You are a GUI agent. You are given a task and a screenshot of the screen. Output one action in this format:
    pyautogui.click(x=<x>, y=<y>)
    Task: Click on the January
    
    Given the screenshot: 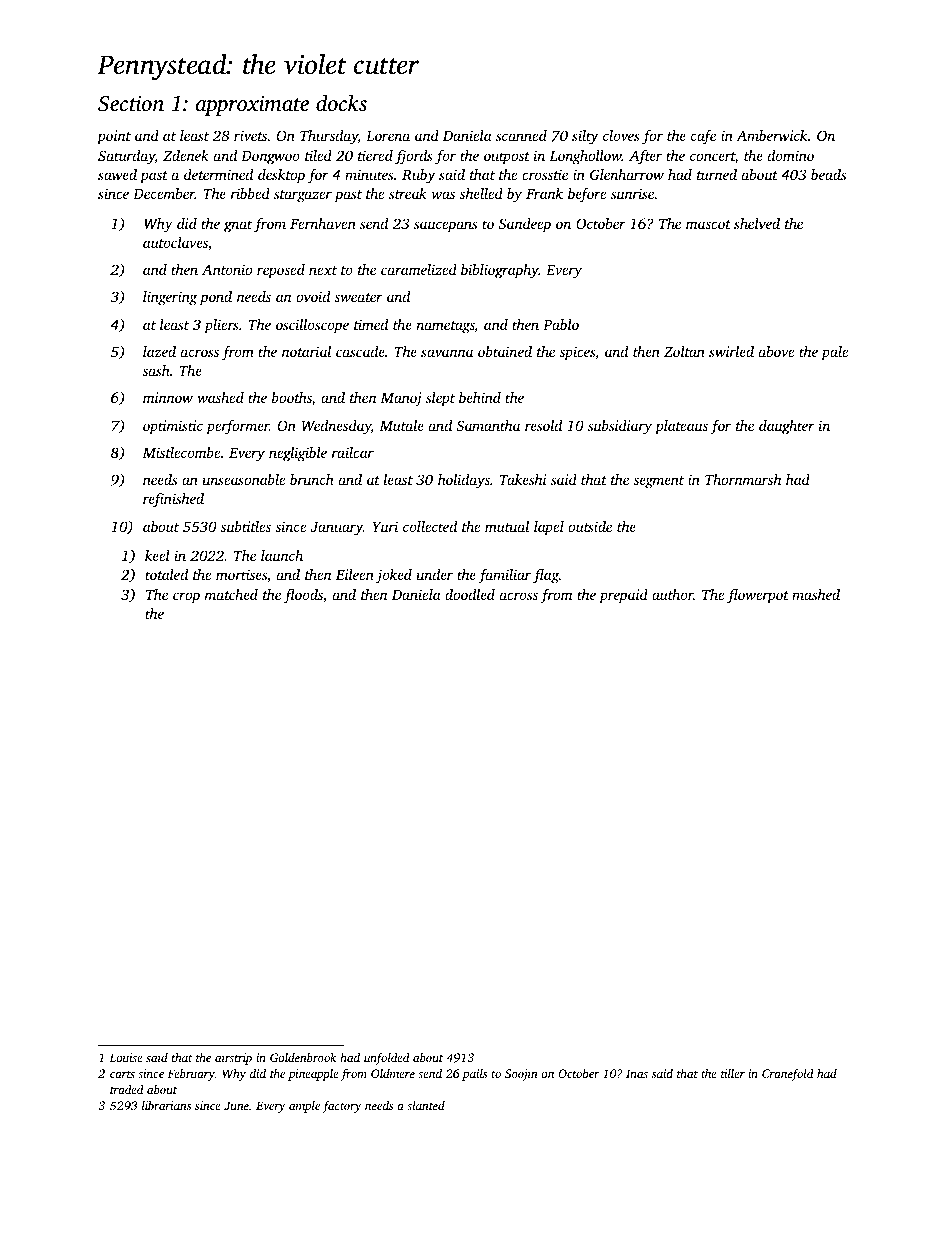 What is the action you would take?
    pyautogui.click(x=337, y=529)
